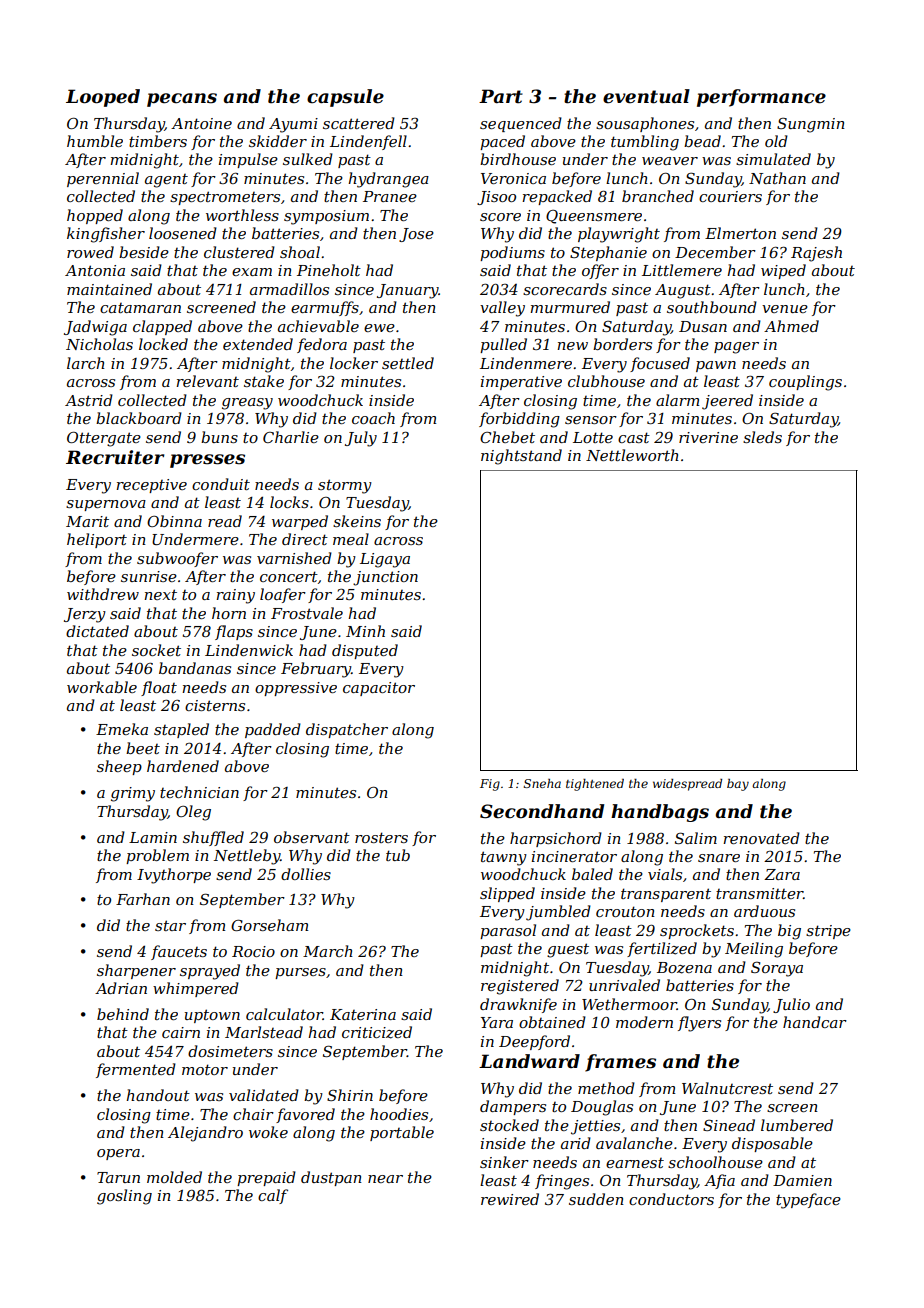 Image resolution: width=924 pixels, height=1308 pixels. Describe the element at coordinates (783, 271) in the image. I see `wiped` at that location.
